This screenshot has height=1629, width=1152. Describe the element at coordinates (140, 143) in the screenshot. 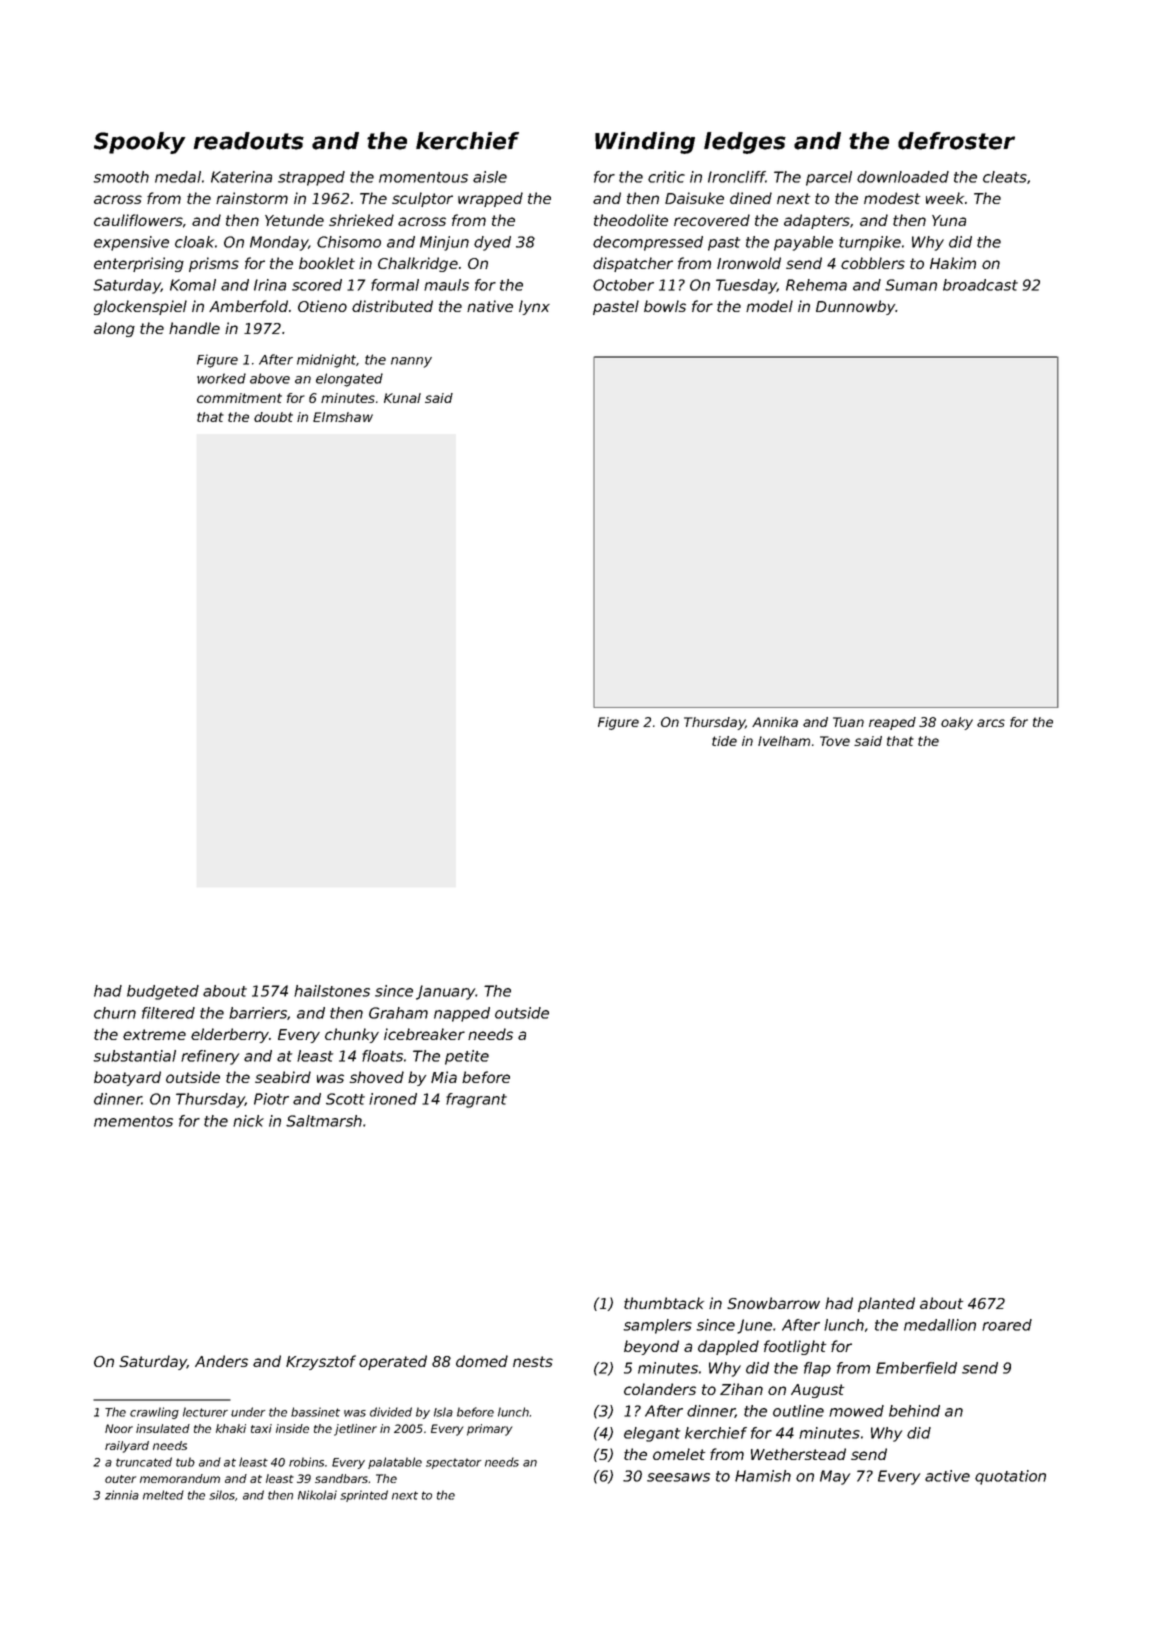

I see `Spooky` at that location.
